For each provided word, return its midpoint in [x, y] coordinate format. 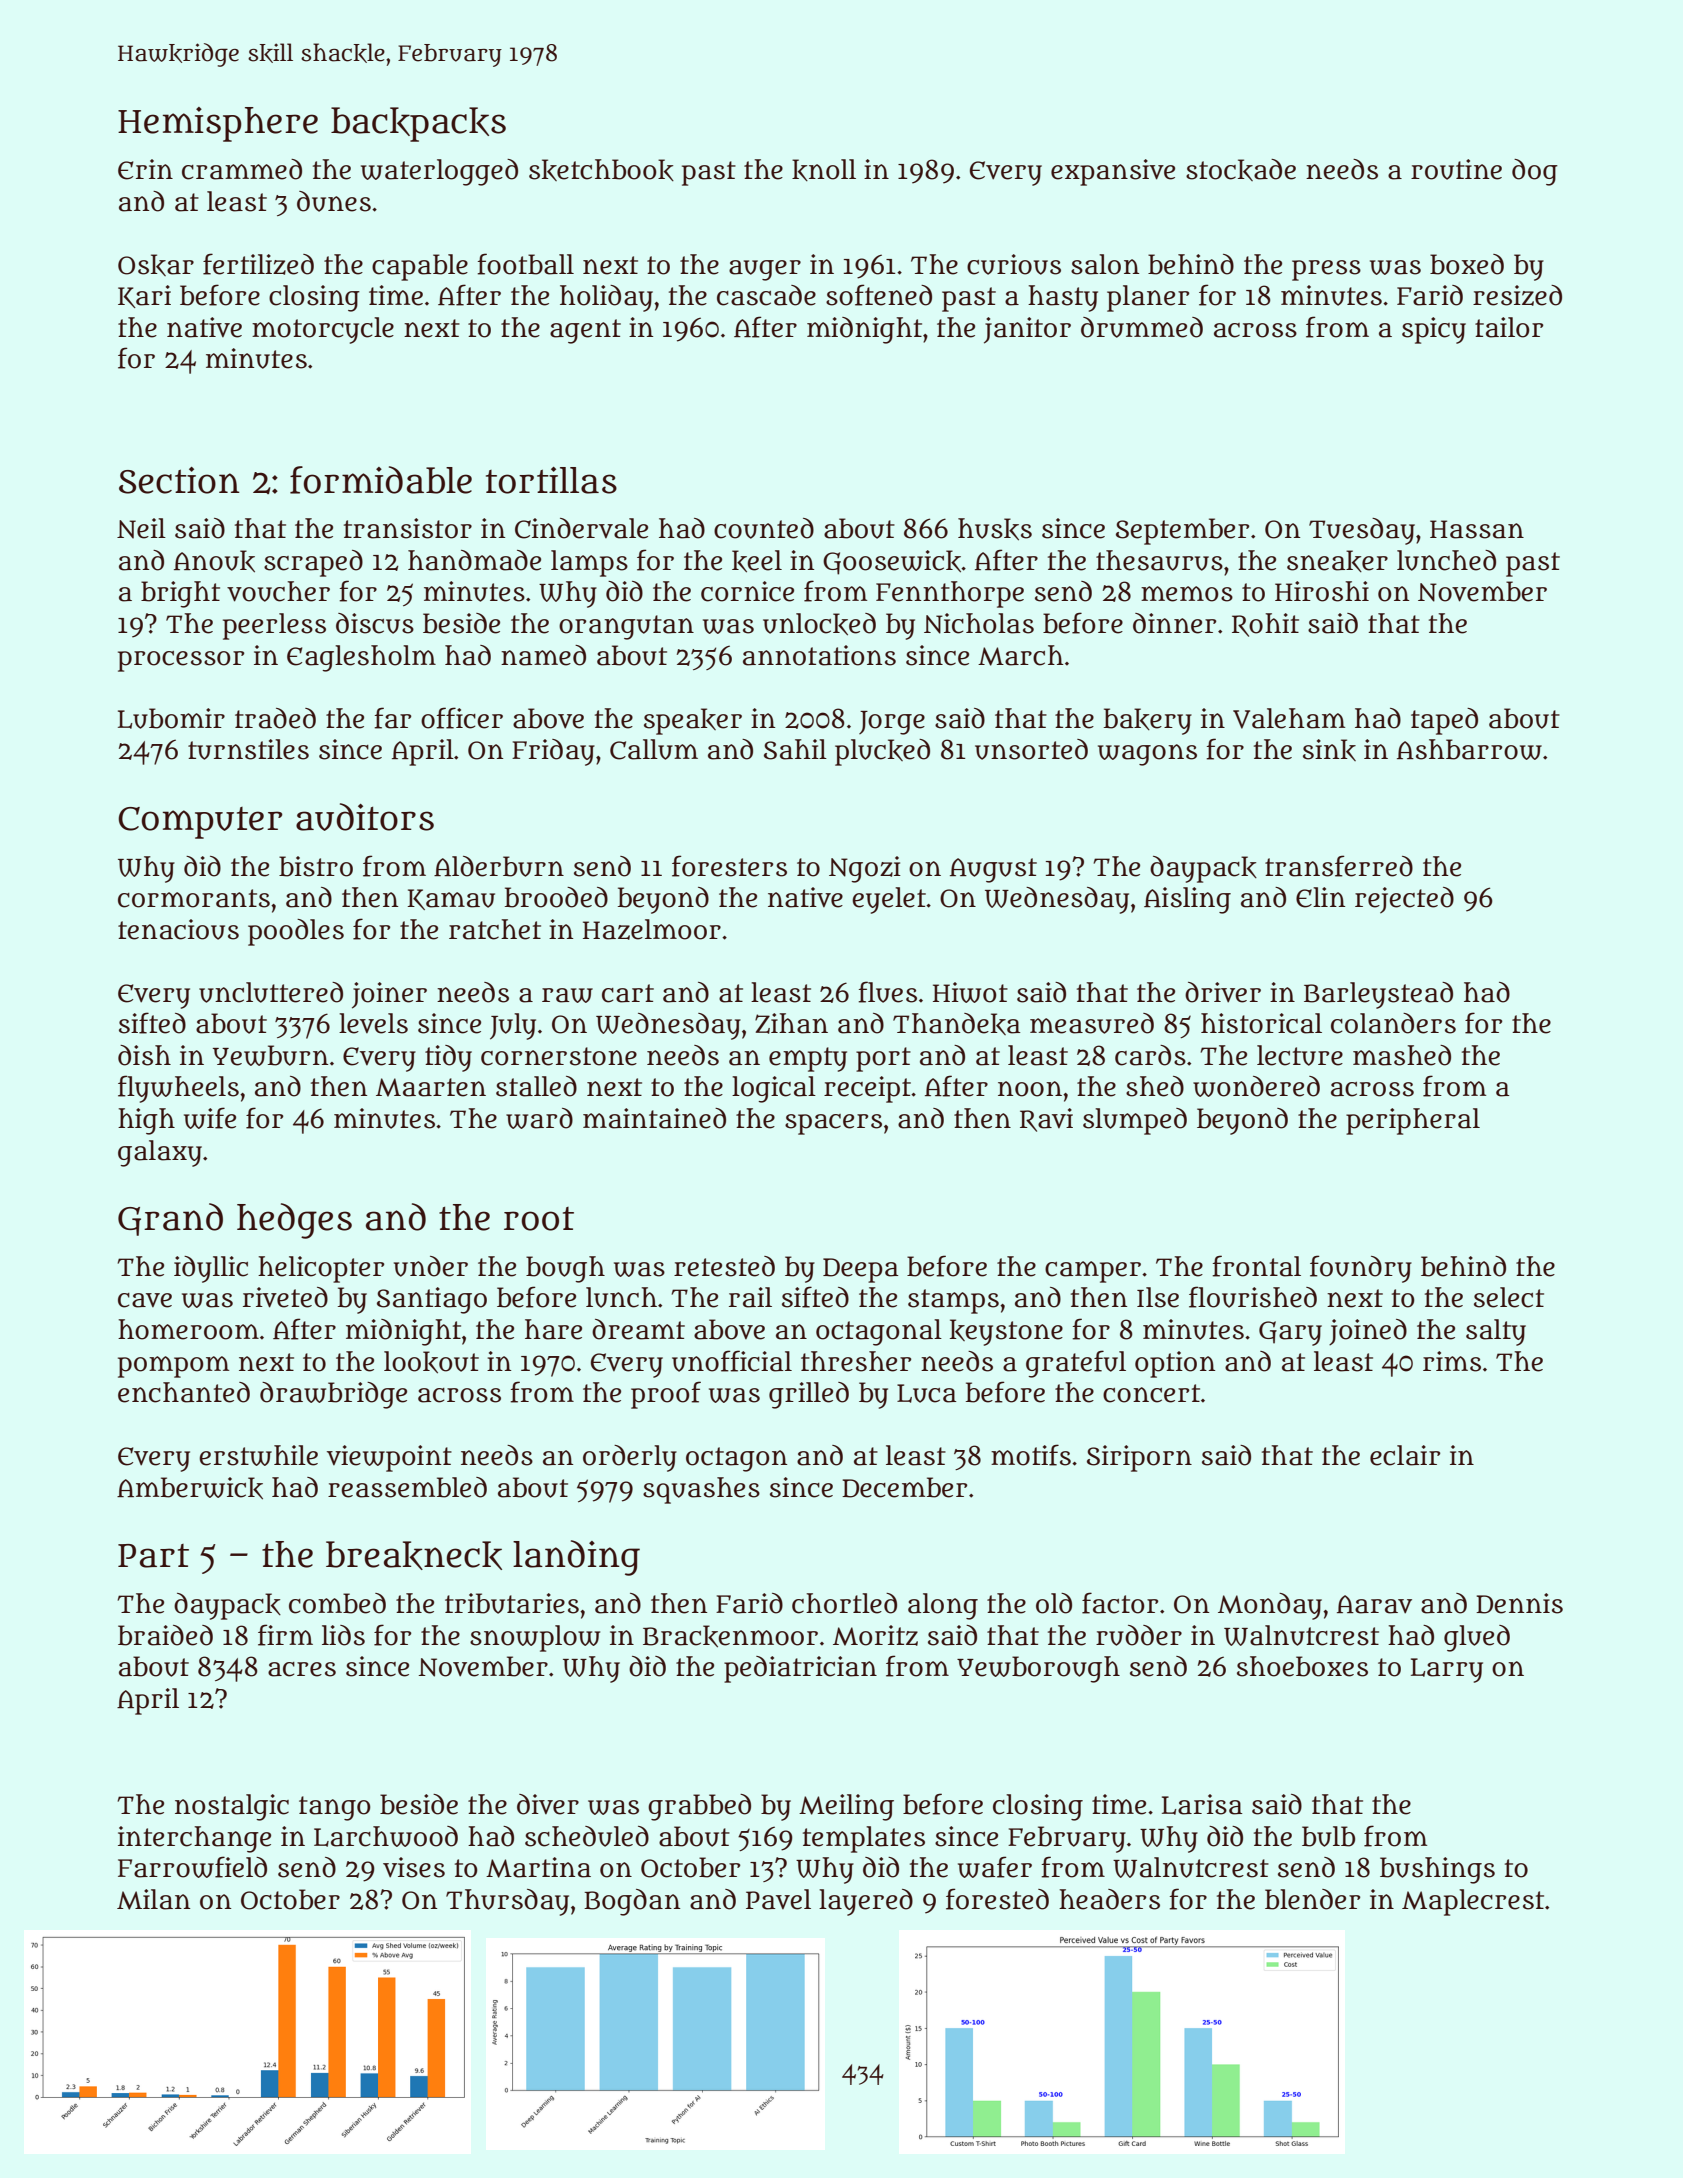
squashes [701, 1490]
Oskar [156, 265]
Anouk [214, 561]
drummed [1142, 327]
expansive [1113, 172]
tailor [1509, 327]
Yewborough [1038, 1669]
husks [995, 529]
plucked [882, 752]
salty [1496, 1332]
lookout [431, 1362]
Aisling [1187, 900]
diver [548, 1804]
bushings [1437, 1870]
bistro [316, 866]
